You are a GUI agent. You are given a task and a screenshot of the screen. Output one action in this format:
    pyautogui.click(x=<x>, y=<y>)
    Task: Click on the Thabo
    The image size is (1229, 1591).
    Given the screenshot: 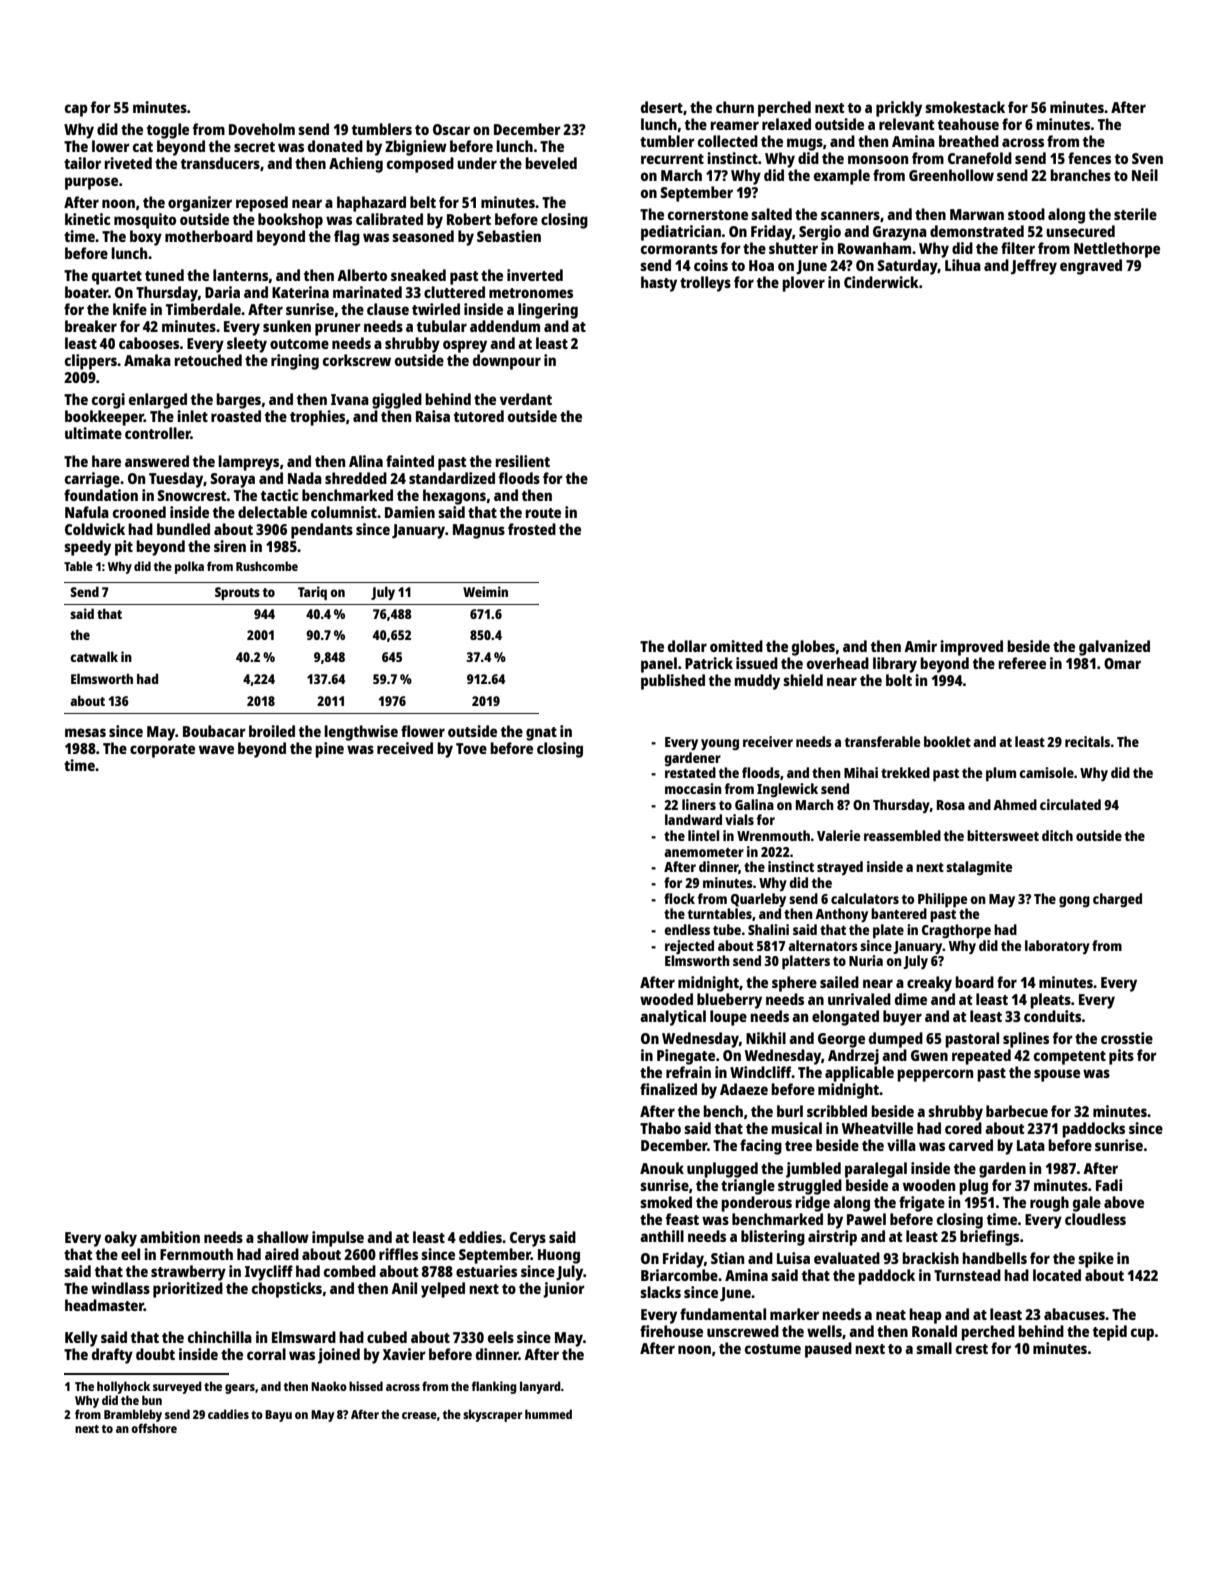 What is the action you would take?
    pyautogui.click(x=660, y=1128)
